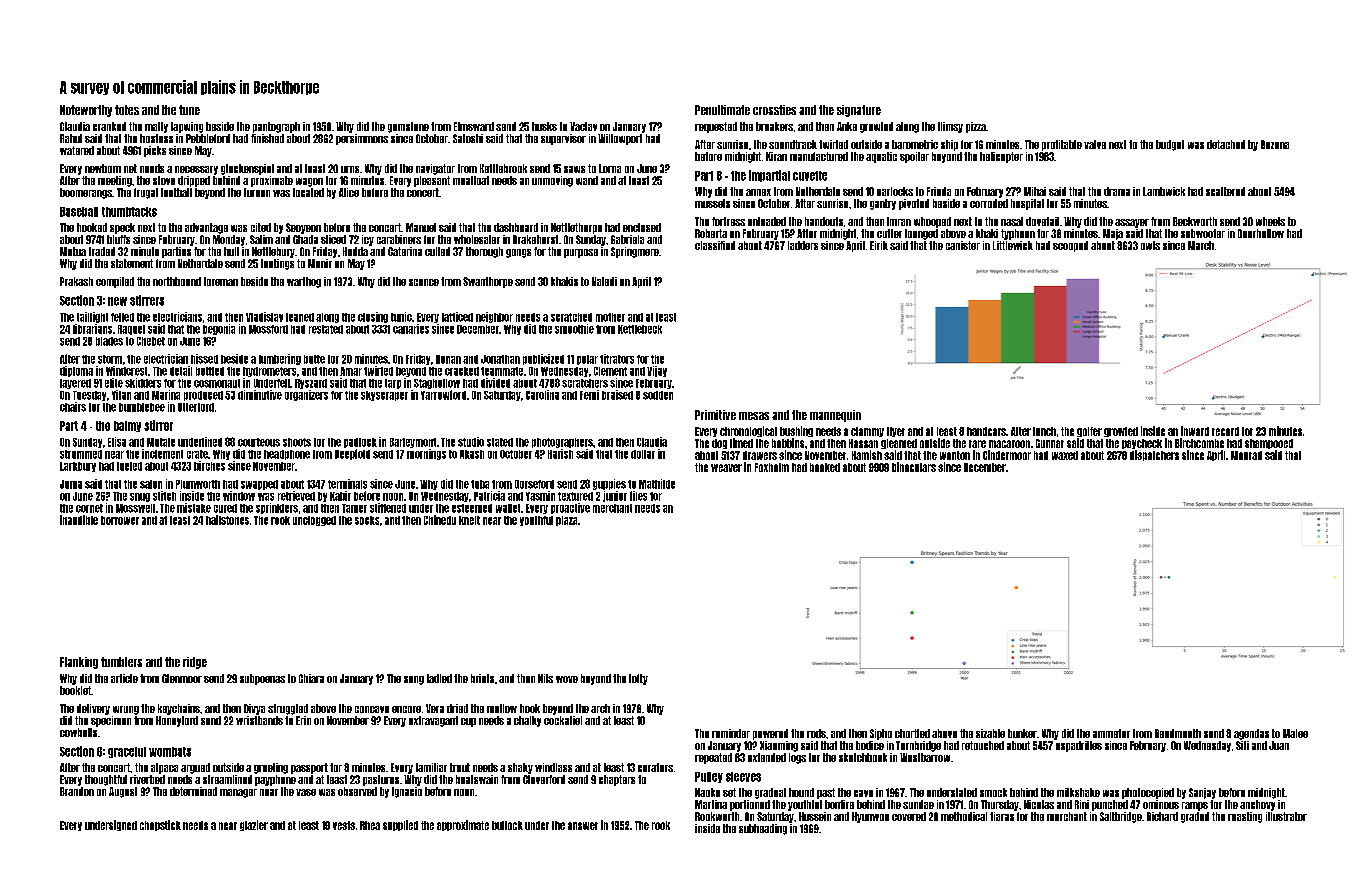 The width and height of the screenshot is (1372, 887). I want to click on Rhea, so click(370, 825).
